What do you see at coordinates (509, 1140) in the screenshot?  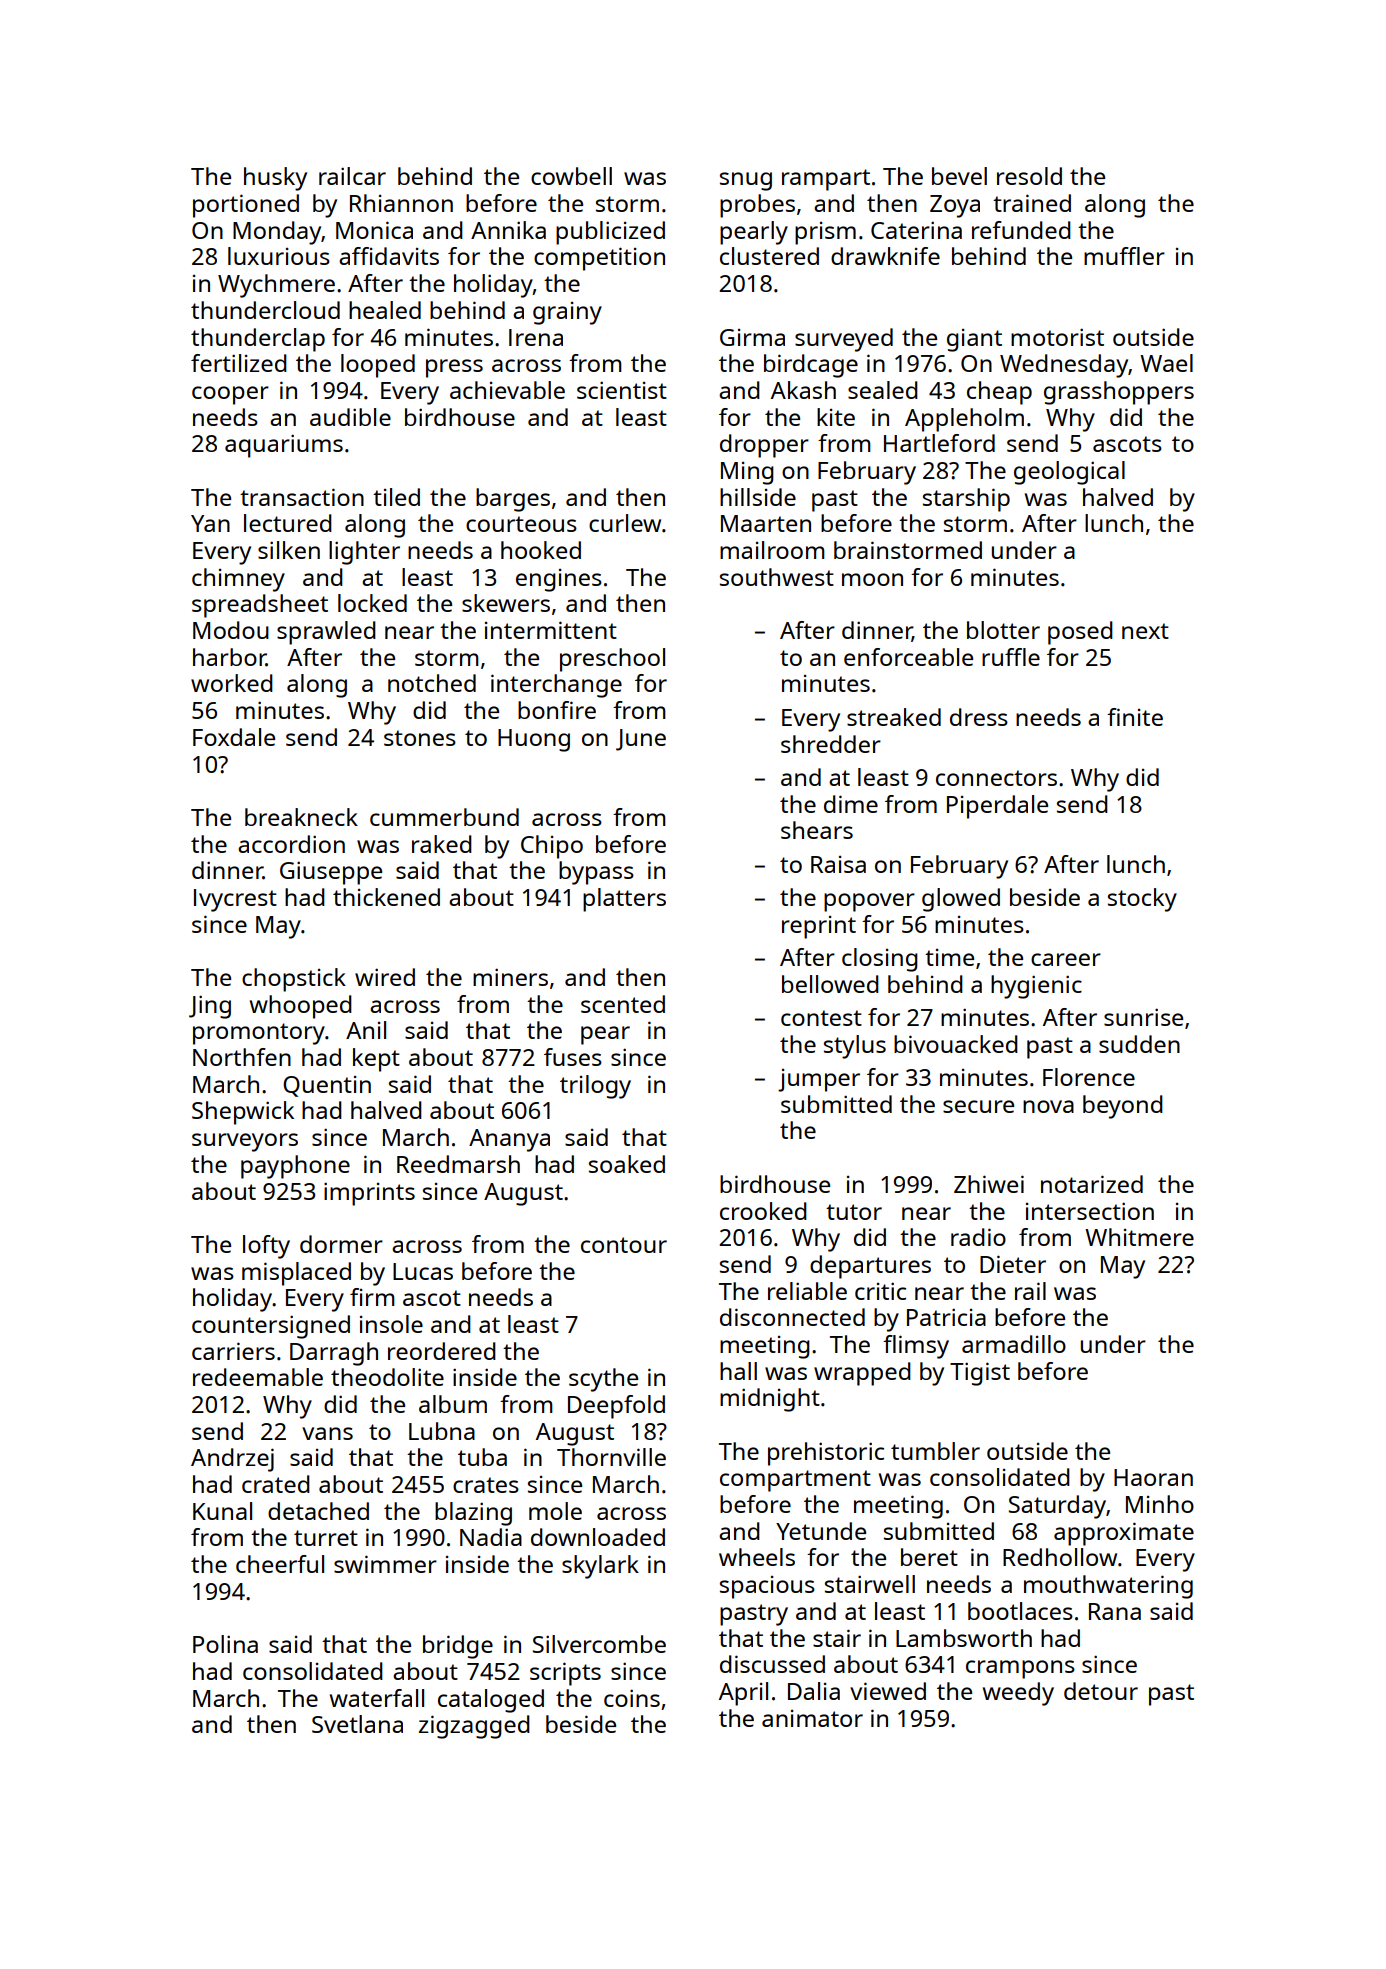 I see `Ananya` at bounding box center [509, 1140].
